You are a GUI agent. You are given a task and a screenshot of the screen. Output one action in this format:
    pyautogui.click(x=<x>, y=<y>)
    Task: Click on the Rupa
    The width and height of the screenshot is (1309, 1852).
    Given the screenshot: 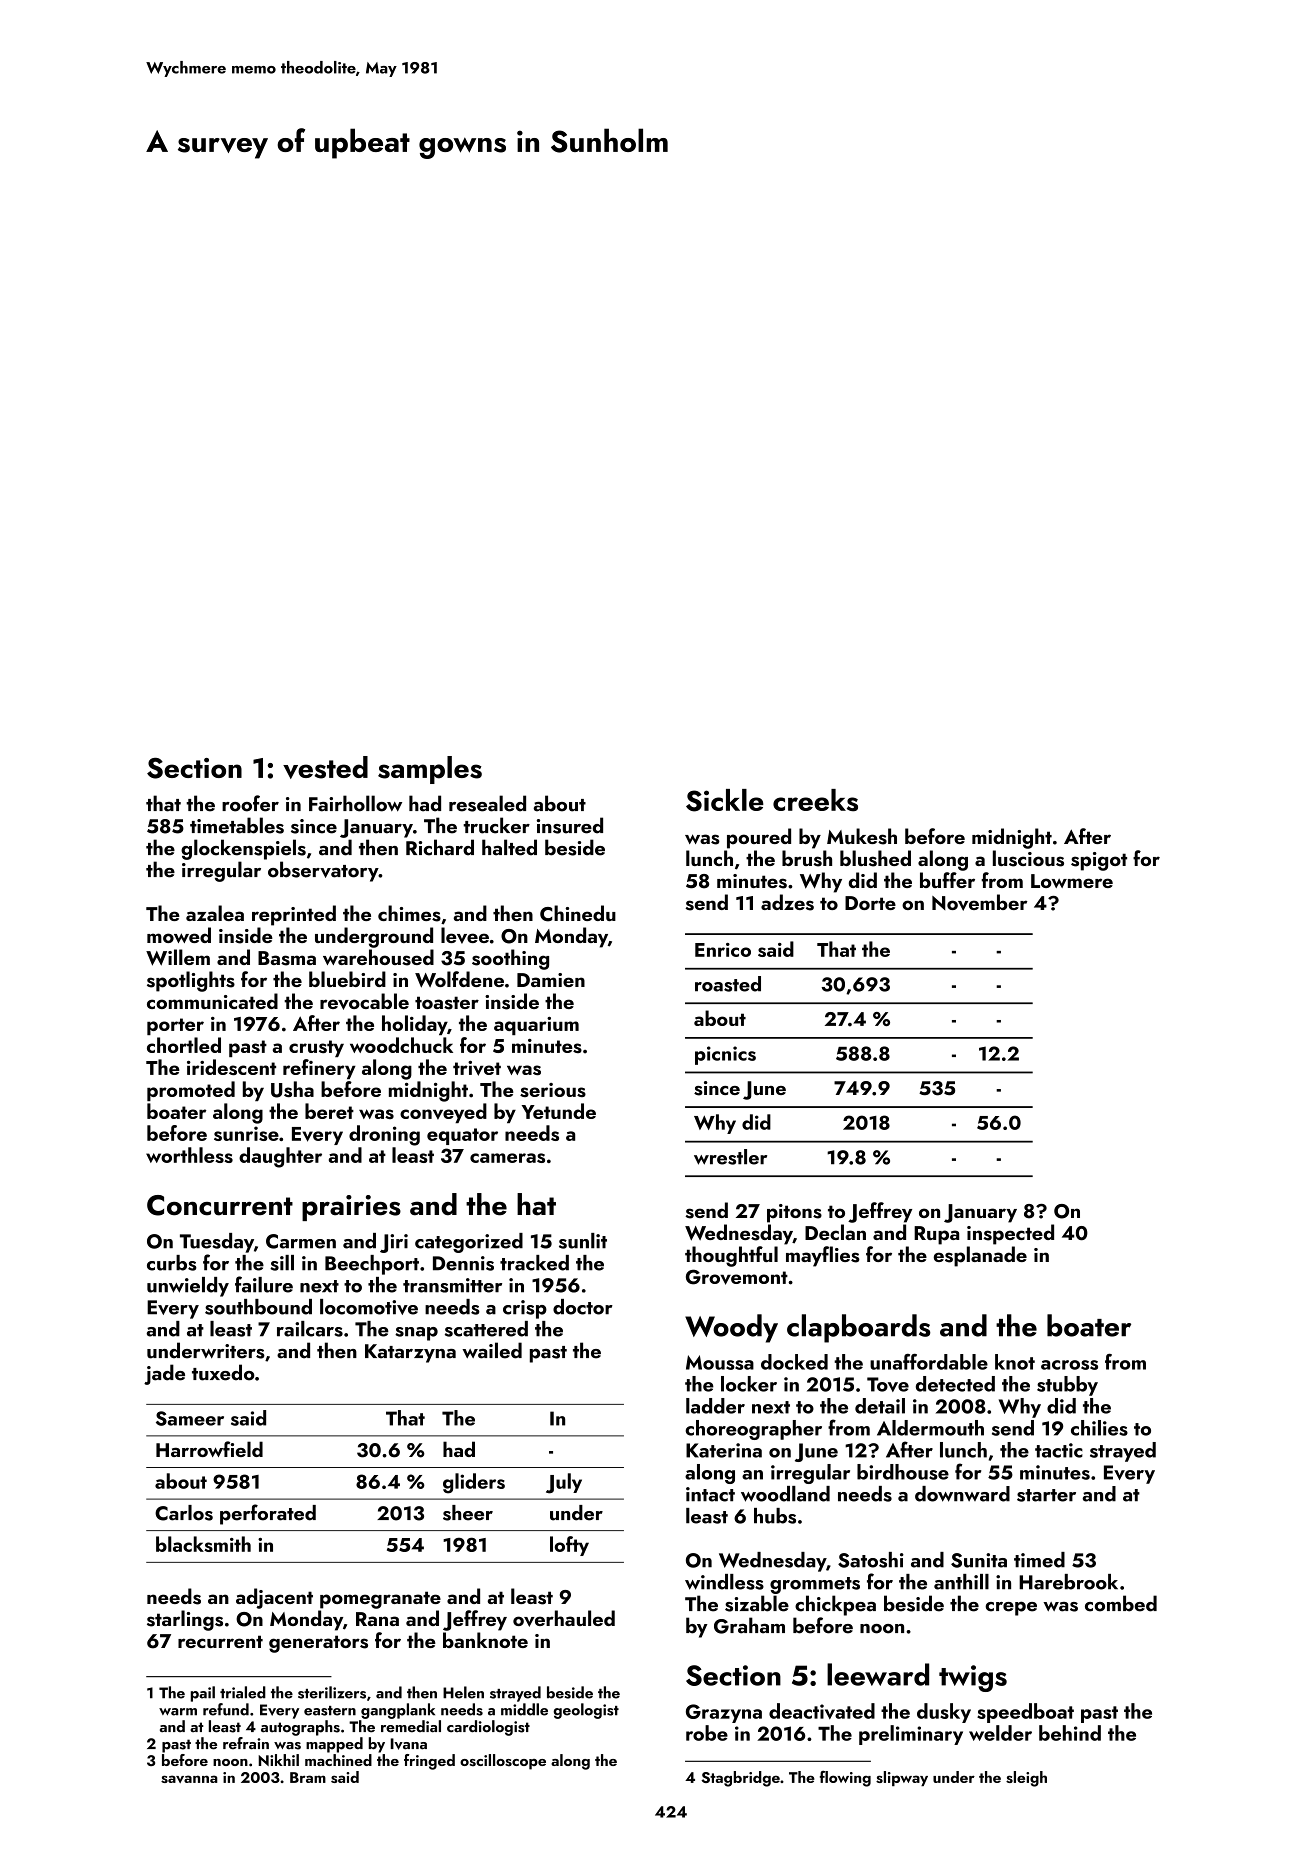 What is the action you would take?
    pyautogui.click(x=936, y=1235)
